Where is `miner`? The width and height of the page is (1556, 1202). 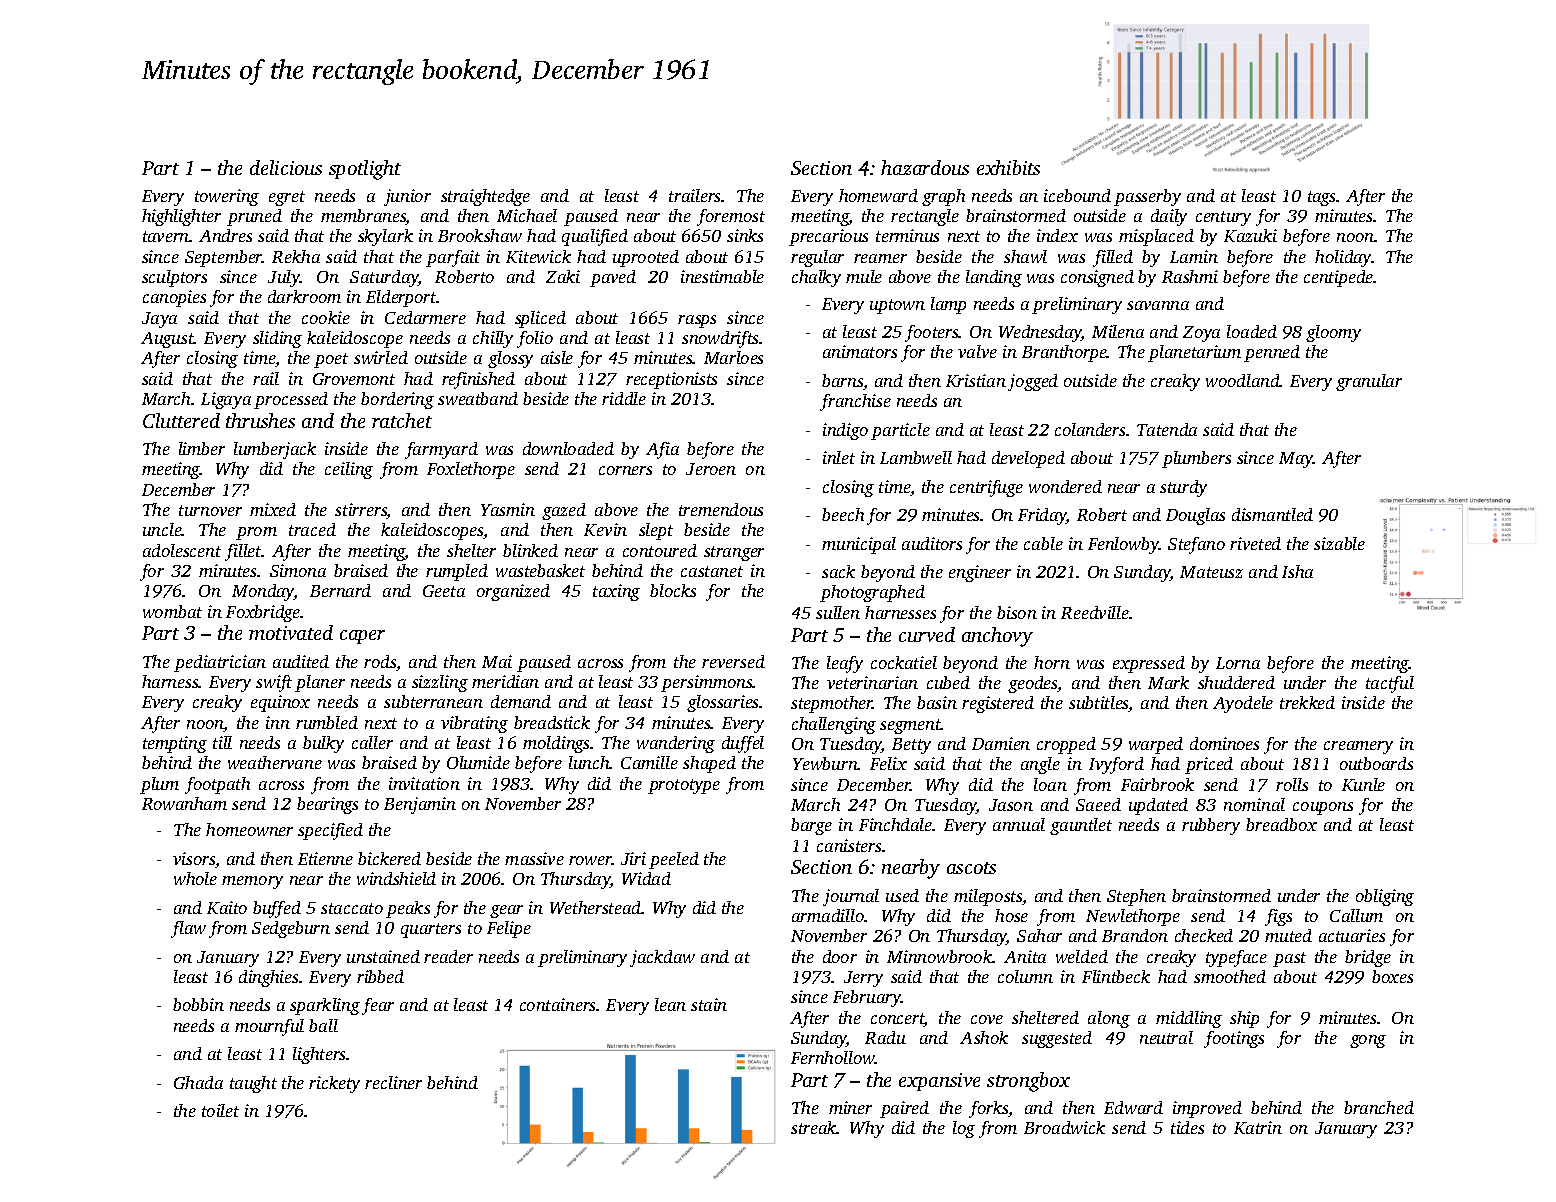
miner is located at coordinates (850, 1107).
